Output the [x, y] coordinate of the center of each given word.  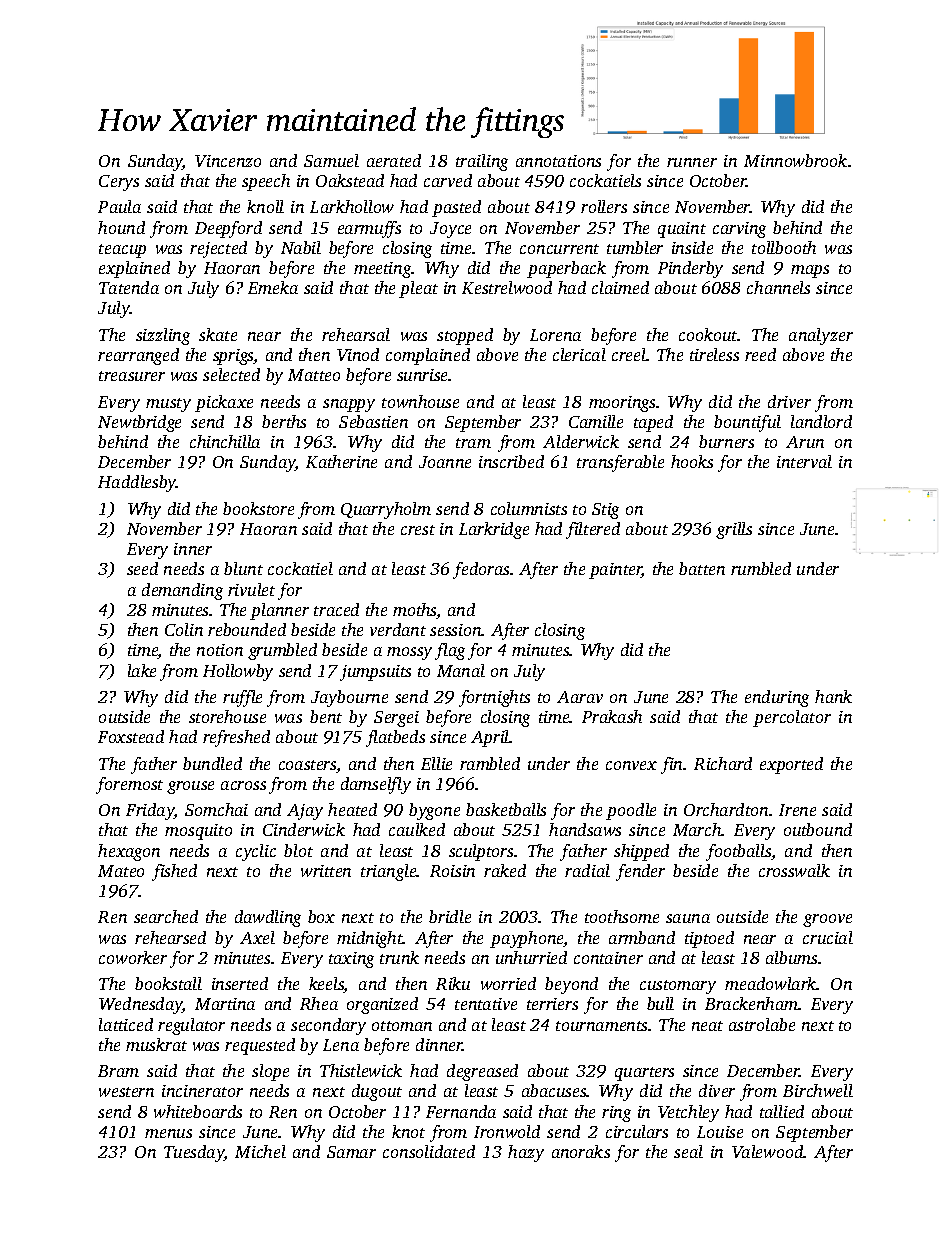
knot [408, 1131]
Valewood [768, 1151]
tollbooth [784, 247]
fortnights [494, 698]
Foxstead [131, 736]
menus [168, 1133]
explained [134, 269]
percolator [792, 718]
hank [833, 696]
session [456, 630]
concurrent [559, 249]
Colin [184, 629]
